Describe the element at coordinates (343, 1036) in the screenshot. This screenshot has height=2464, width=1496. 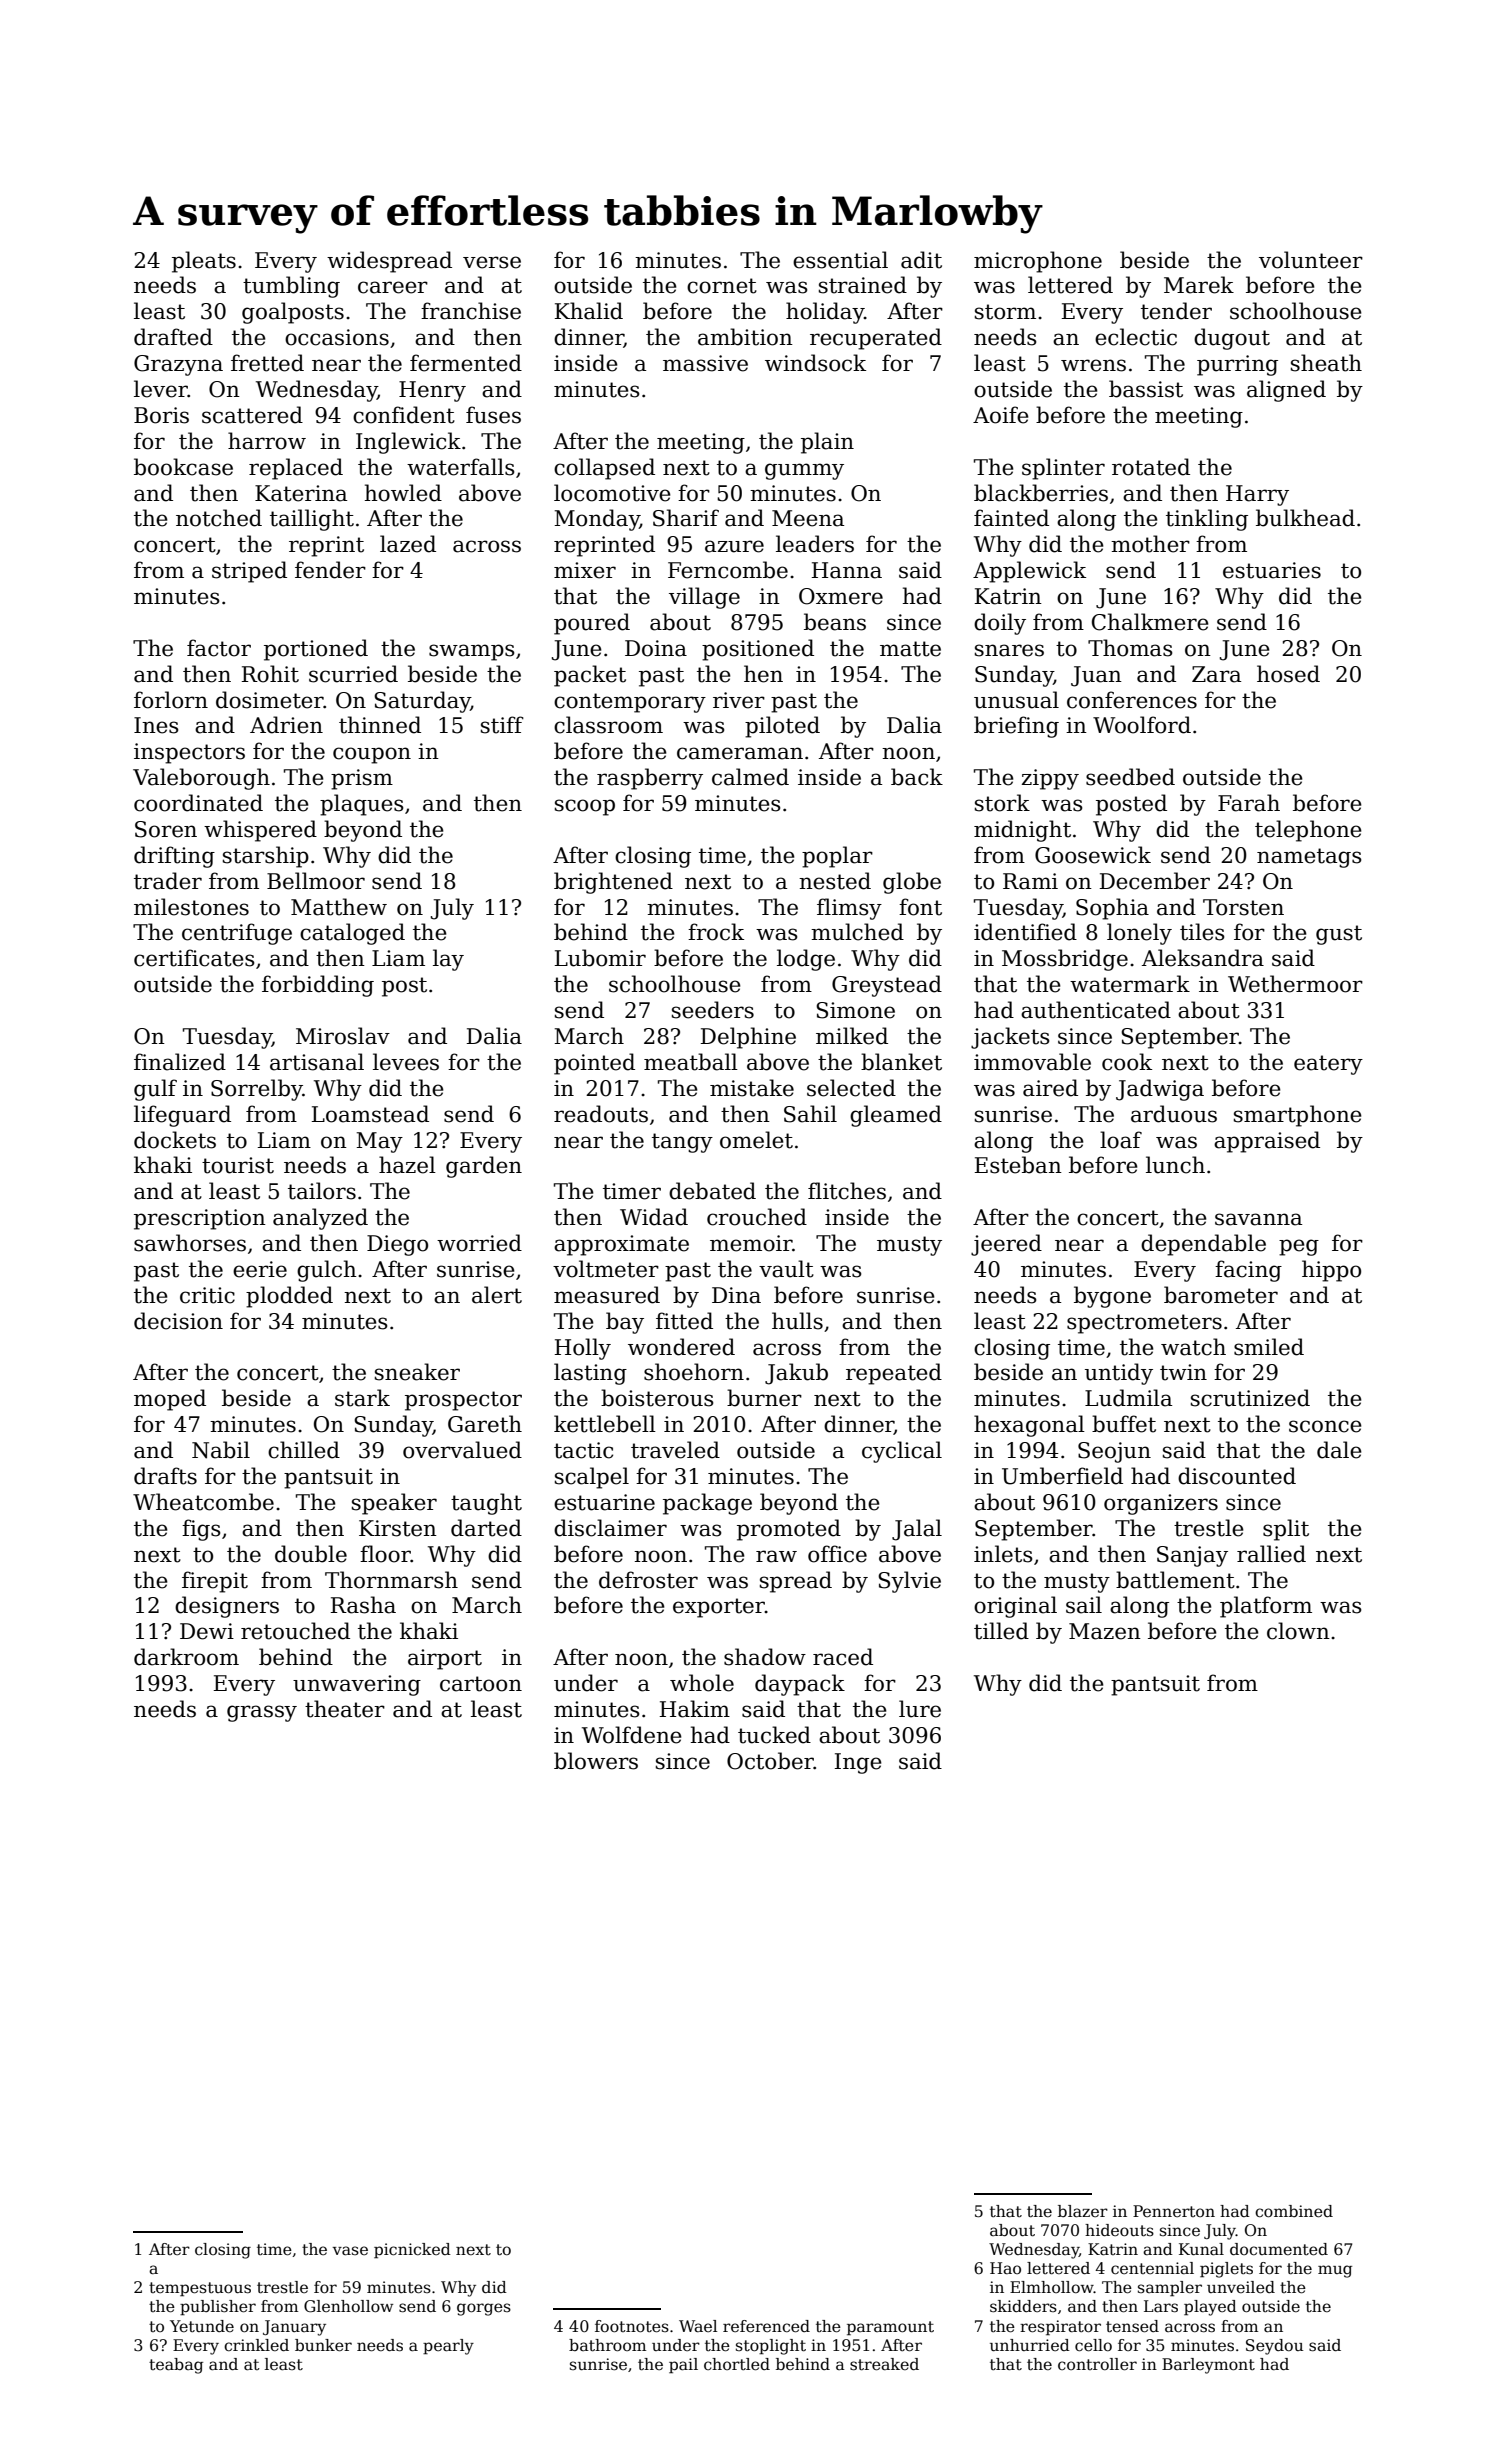
I see `Miroslav` at that location.
